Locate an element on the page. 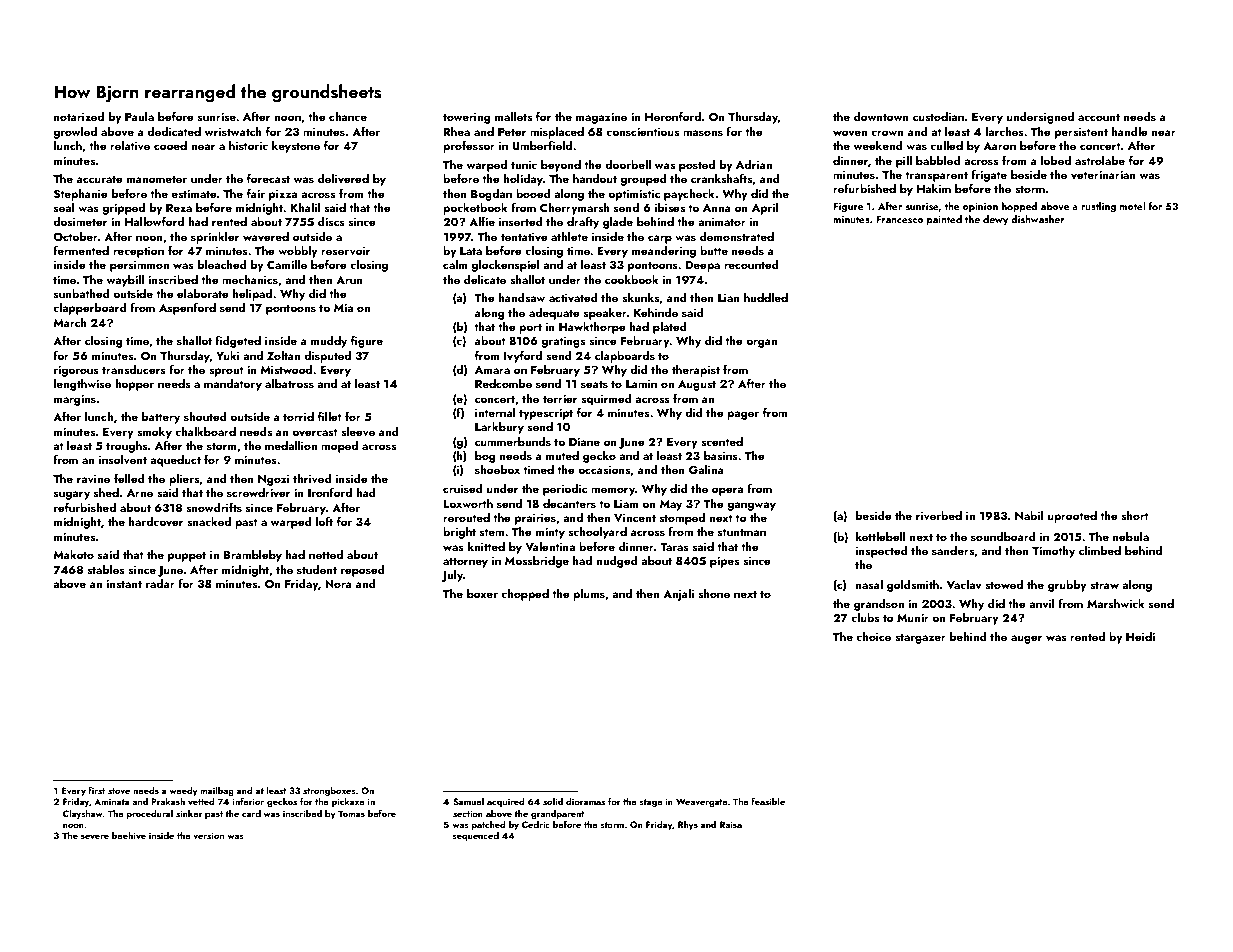 The width and height of the image is (1233, 952). severe is located at coordinates (95, 836).
